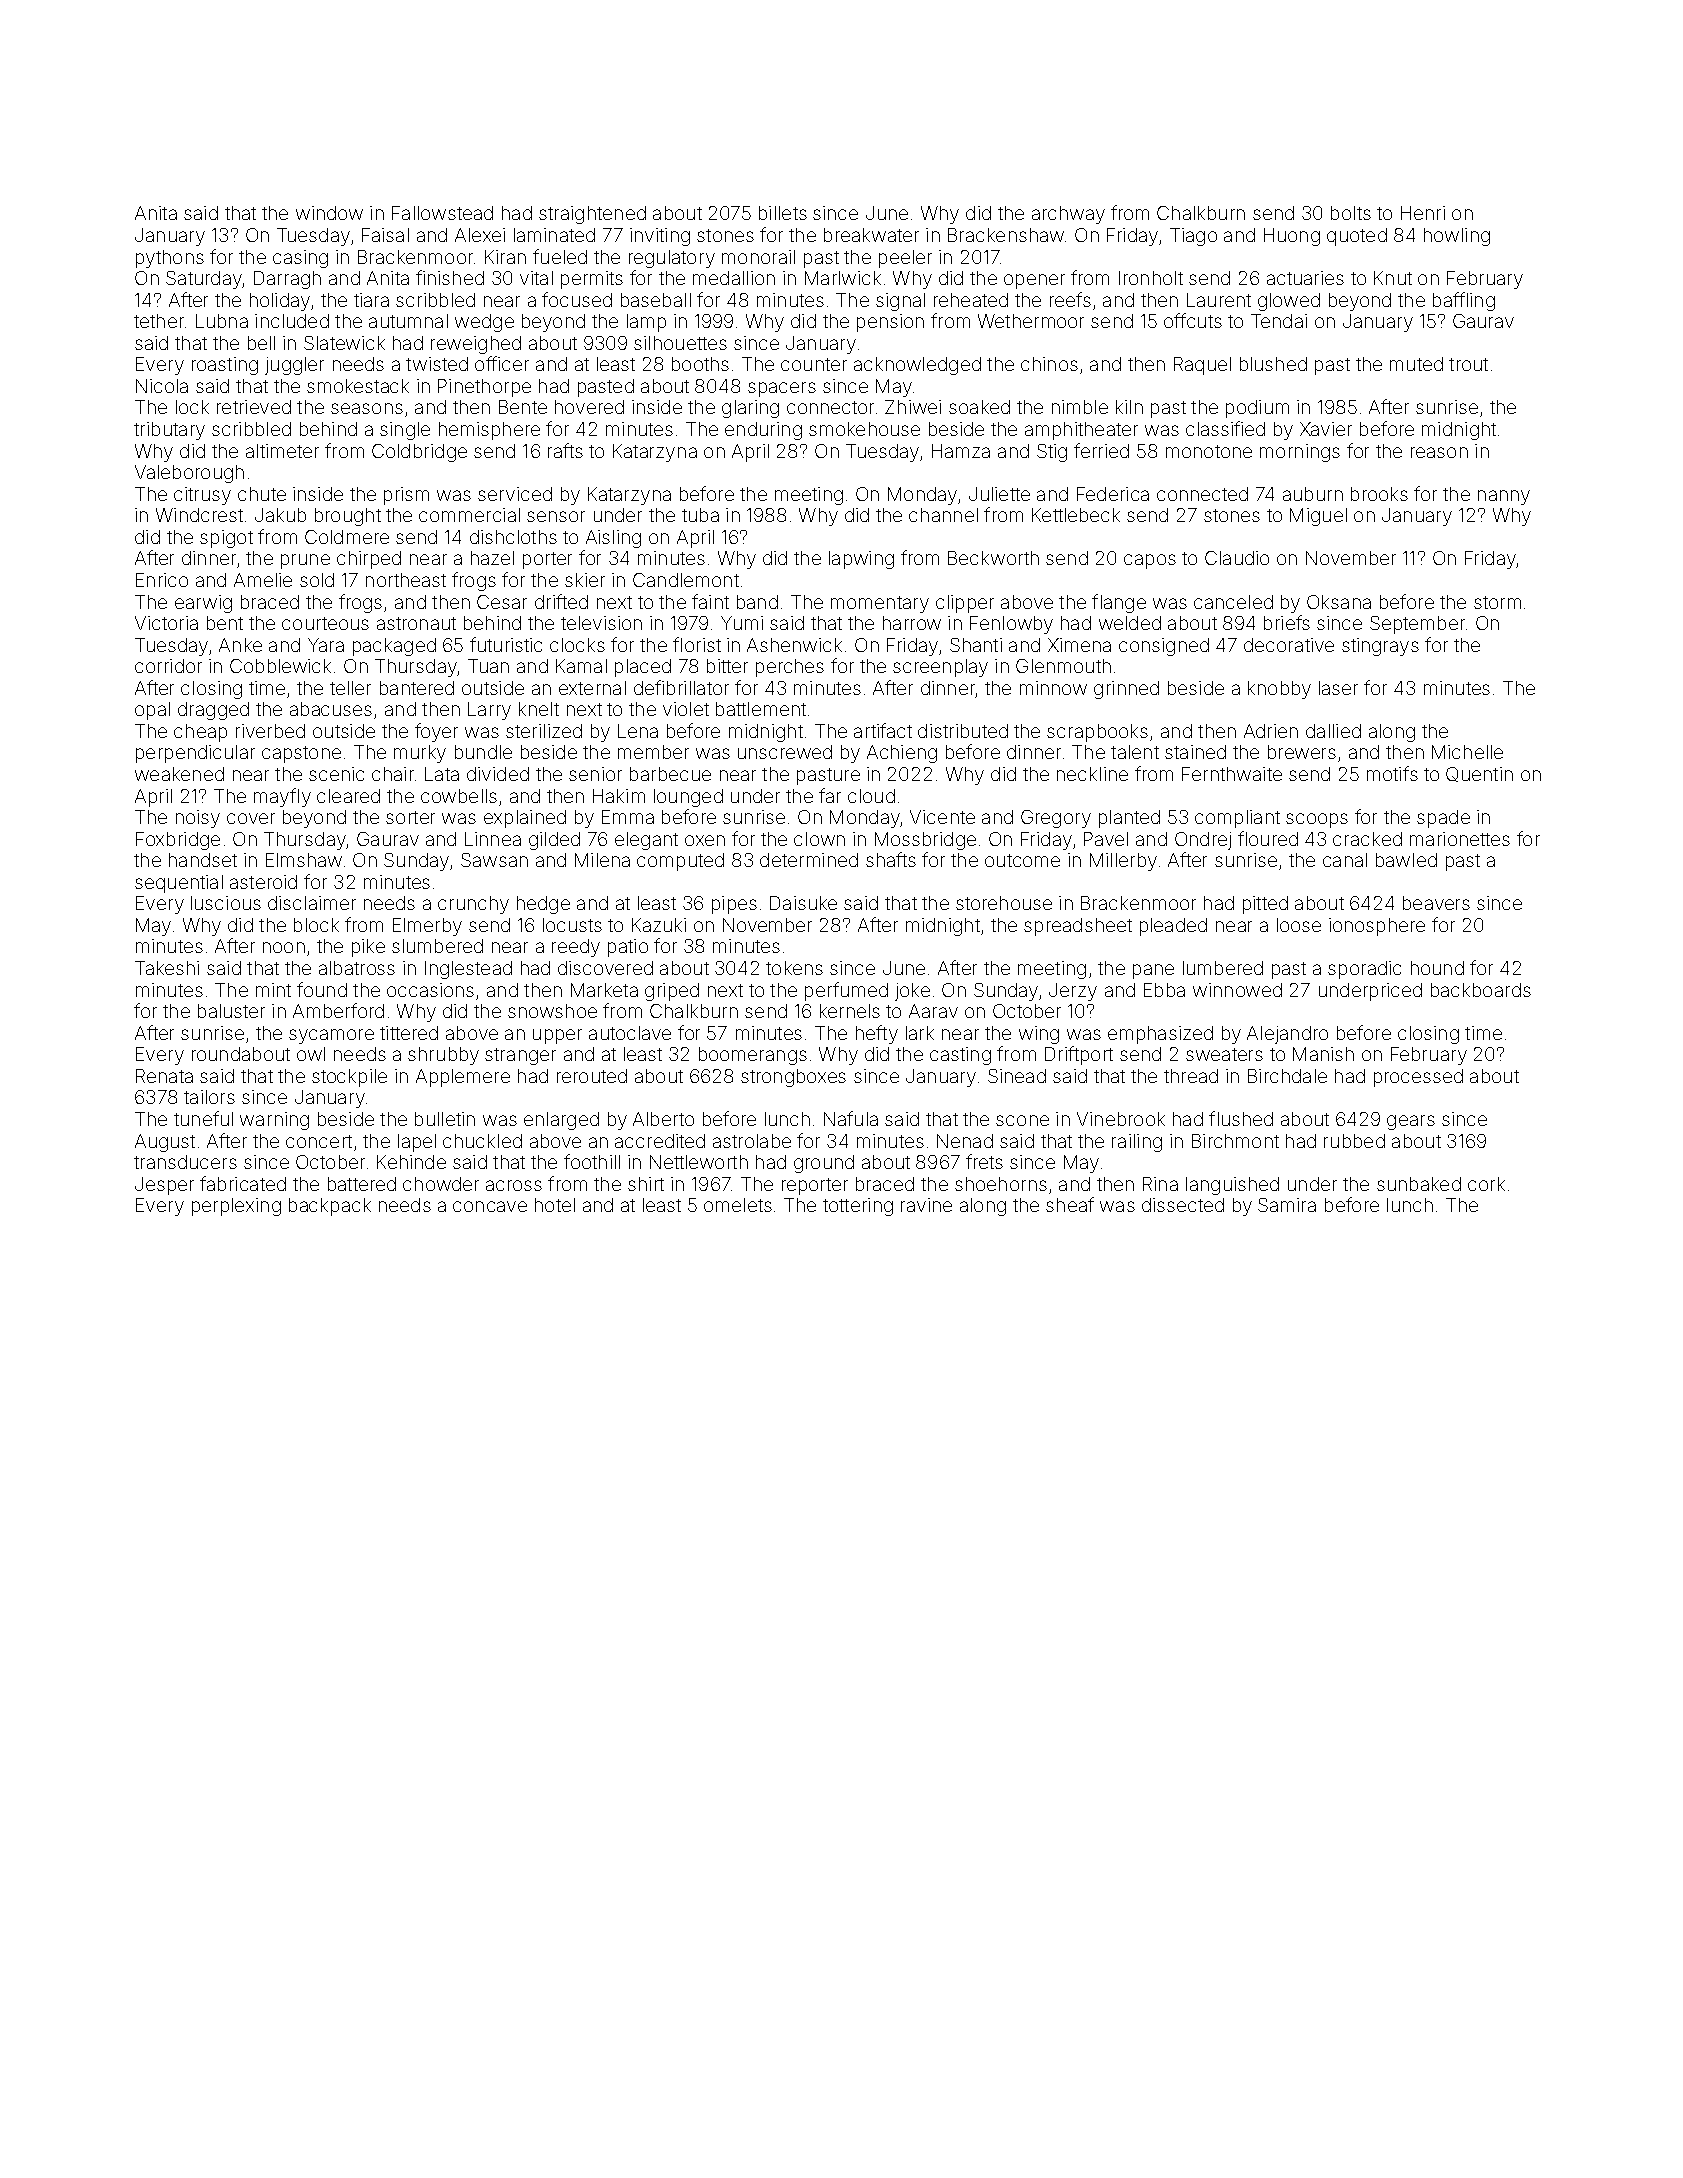  What do you see at coordinates (152, 711) in the screenshot?
I see `opal` at bounding box center [152, 711].
